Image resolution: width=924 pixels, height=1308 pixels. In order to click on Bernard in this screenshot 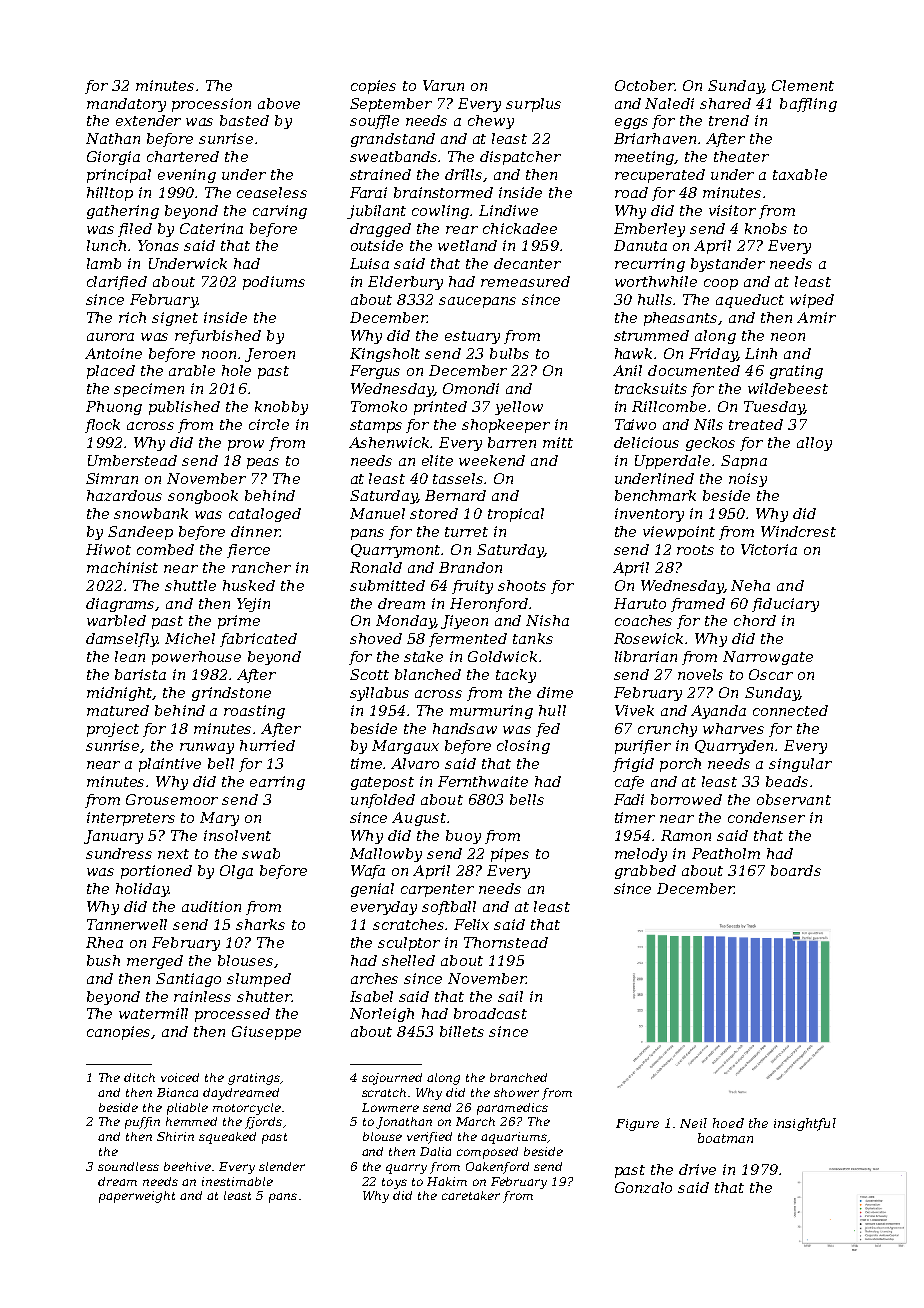, I will do `click(455, 495)`.
